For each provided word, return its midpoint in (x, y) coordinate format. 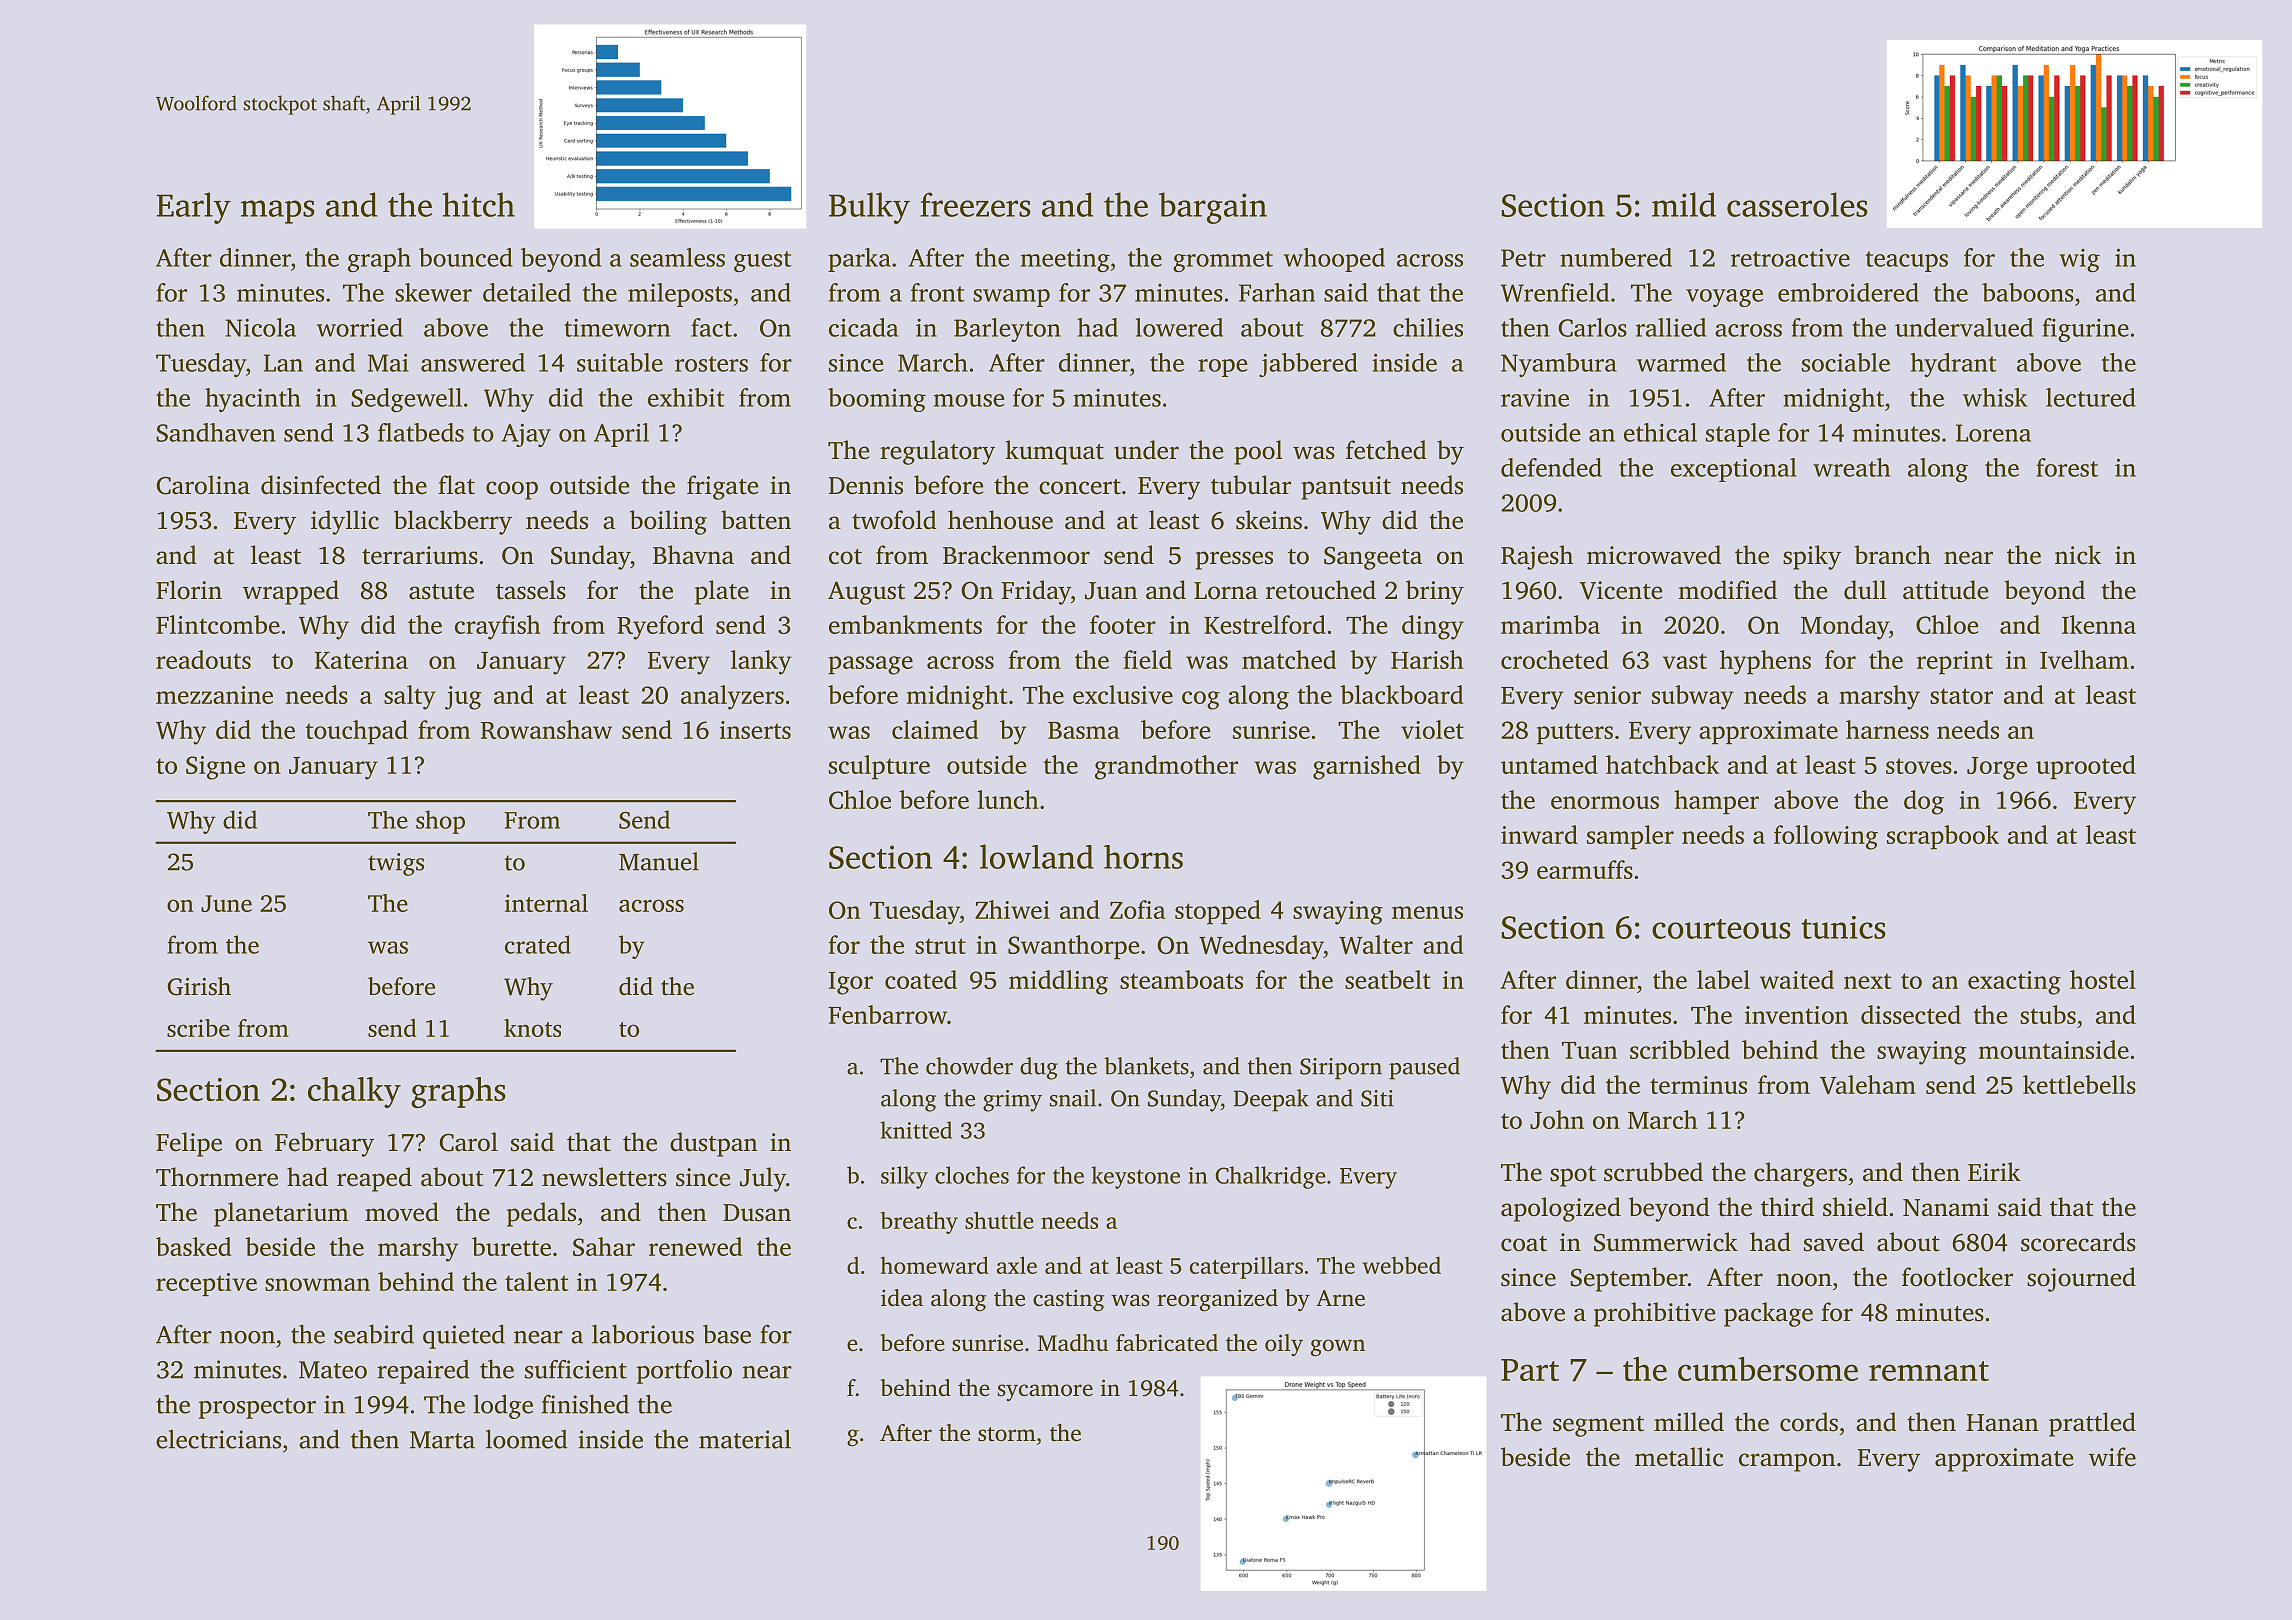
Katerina (361, 660)
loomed (526, 1439)
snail (1073, 1098)
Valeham (1868, 1084)
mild (1684, 204)
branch (1893, 555)
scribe (198, 1028)
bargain (1213, 208)
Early (194, 208)
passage (870, 665)
